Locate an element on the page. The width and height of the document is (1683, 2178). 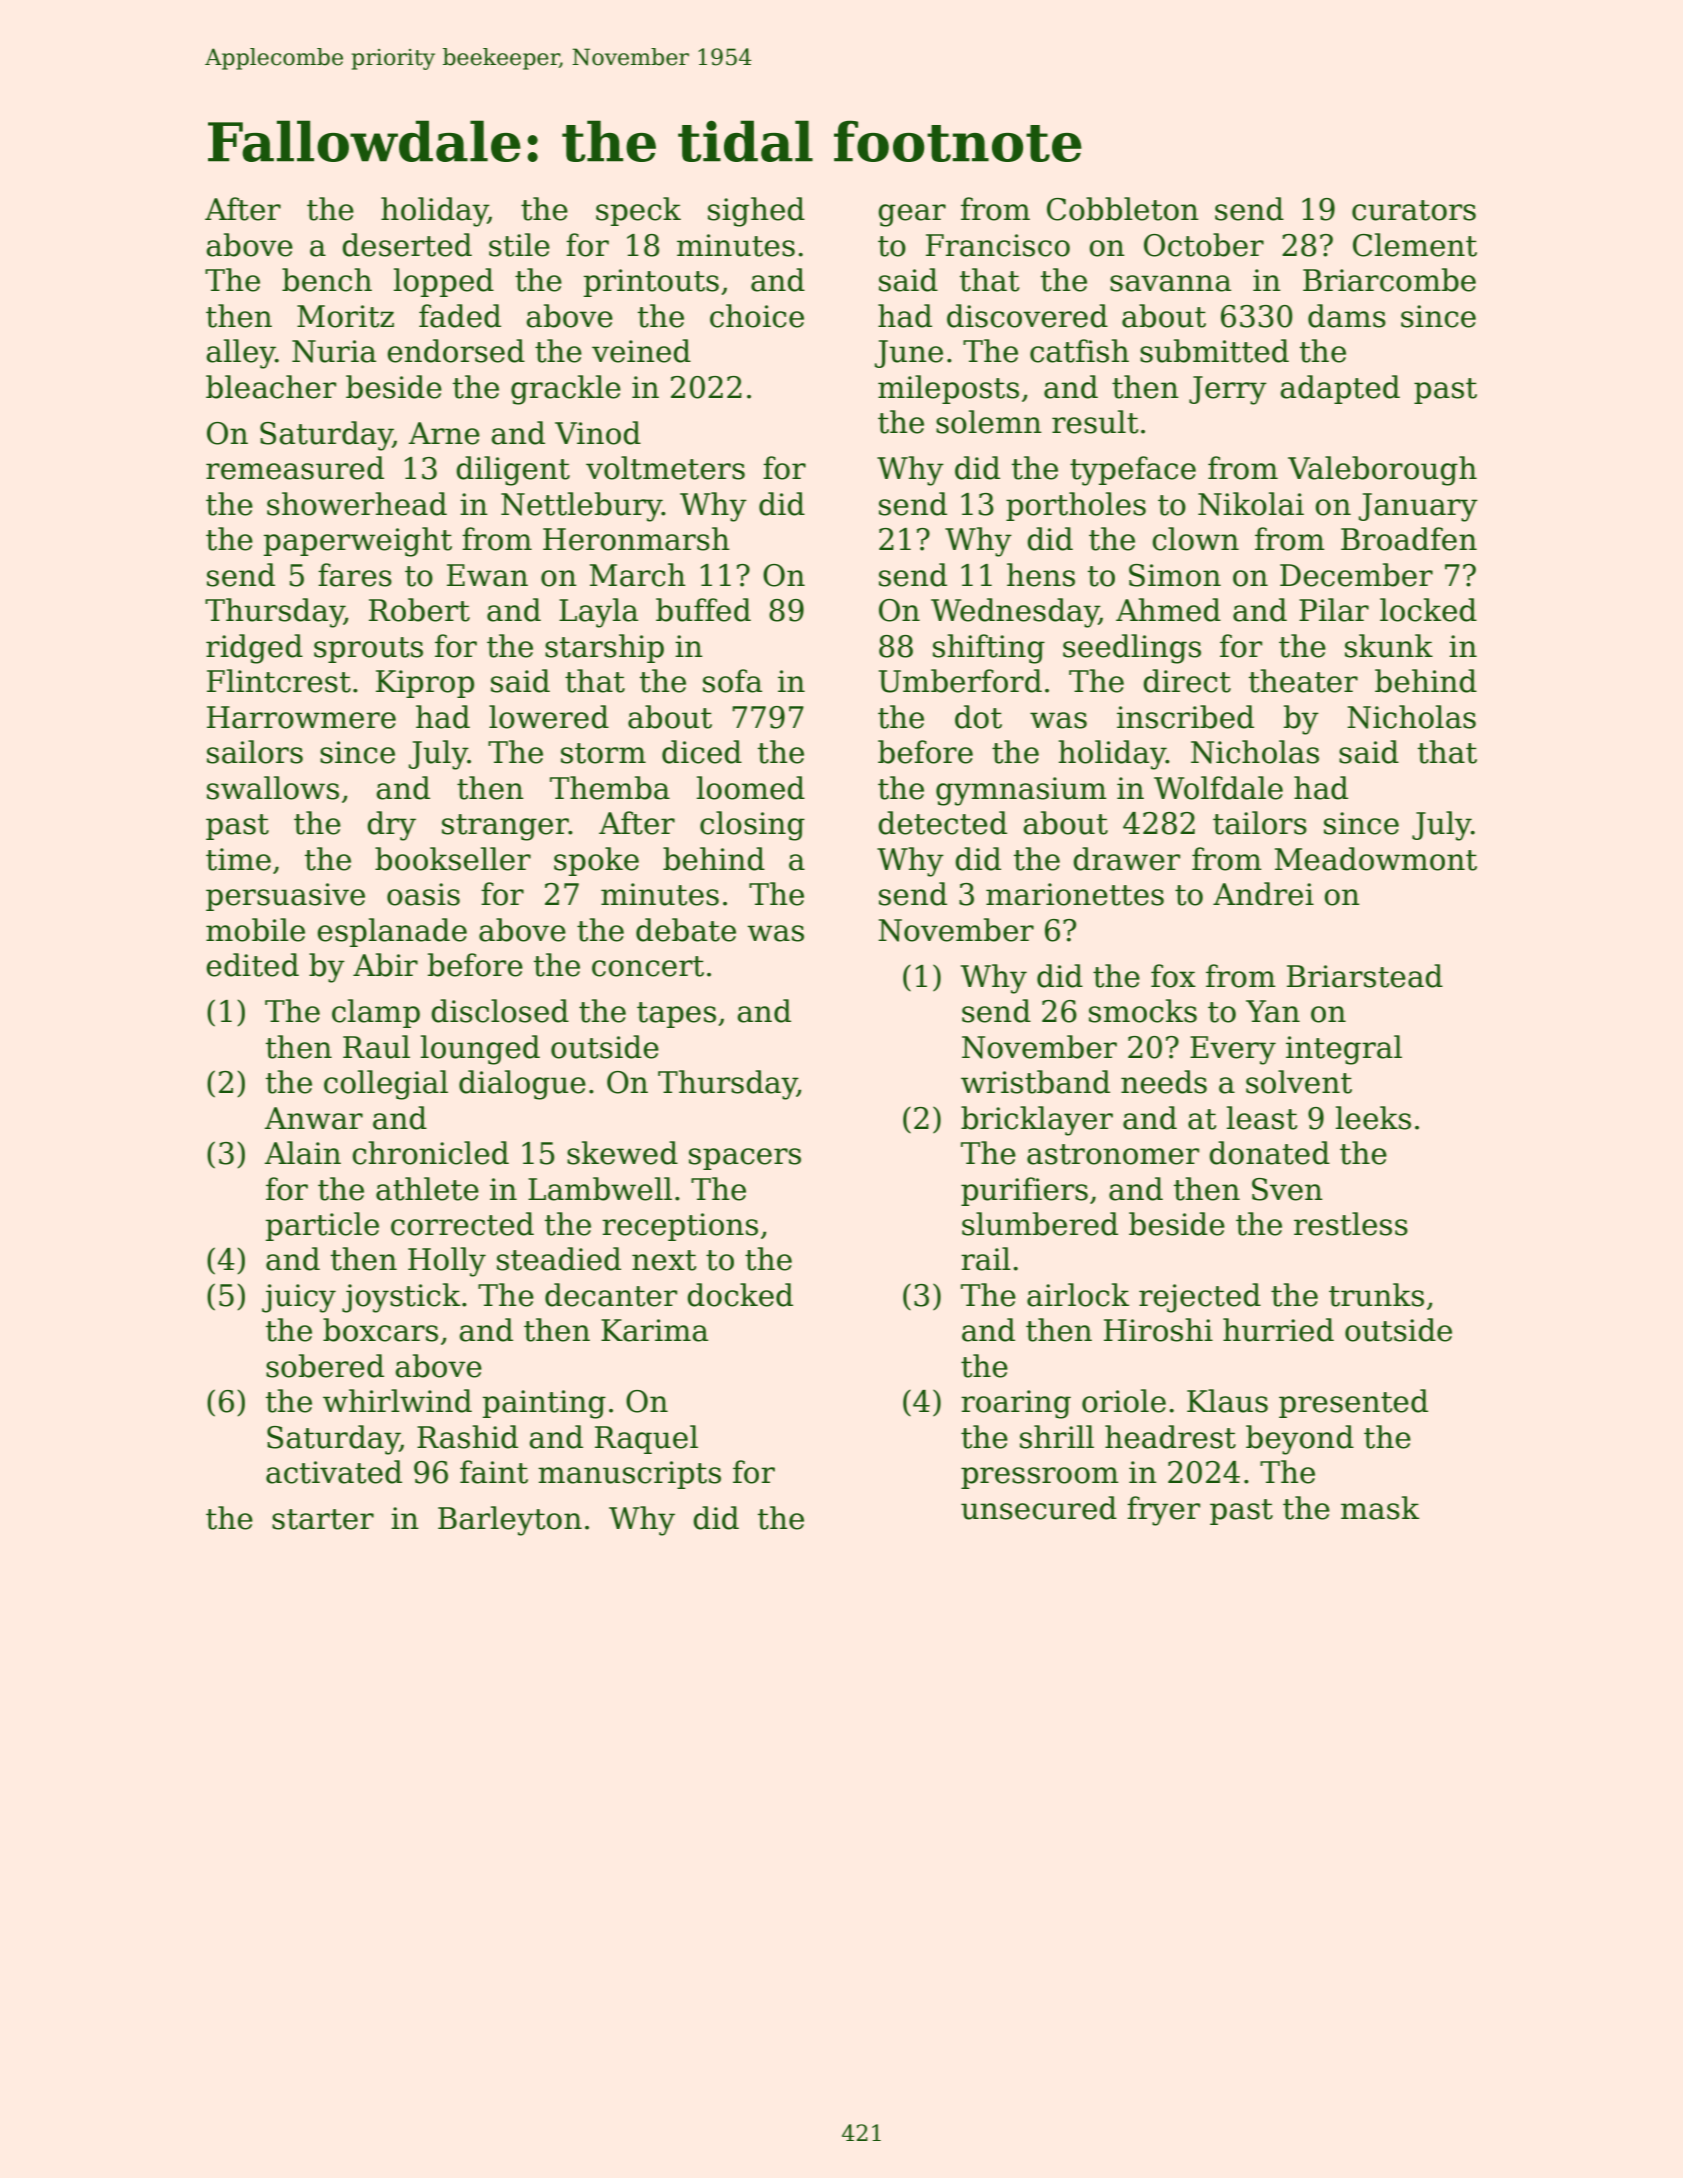
Heronmarsh is located at coordinates (636, 539).
